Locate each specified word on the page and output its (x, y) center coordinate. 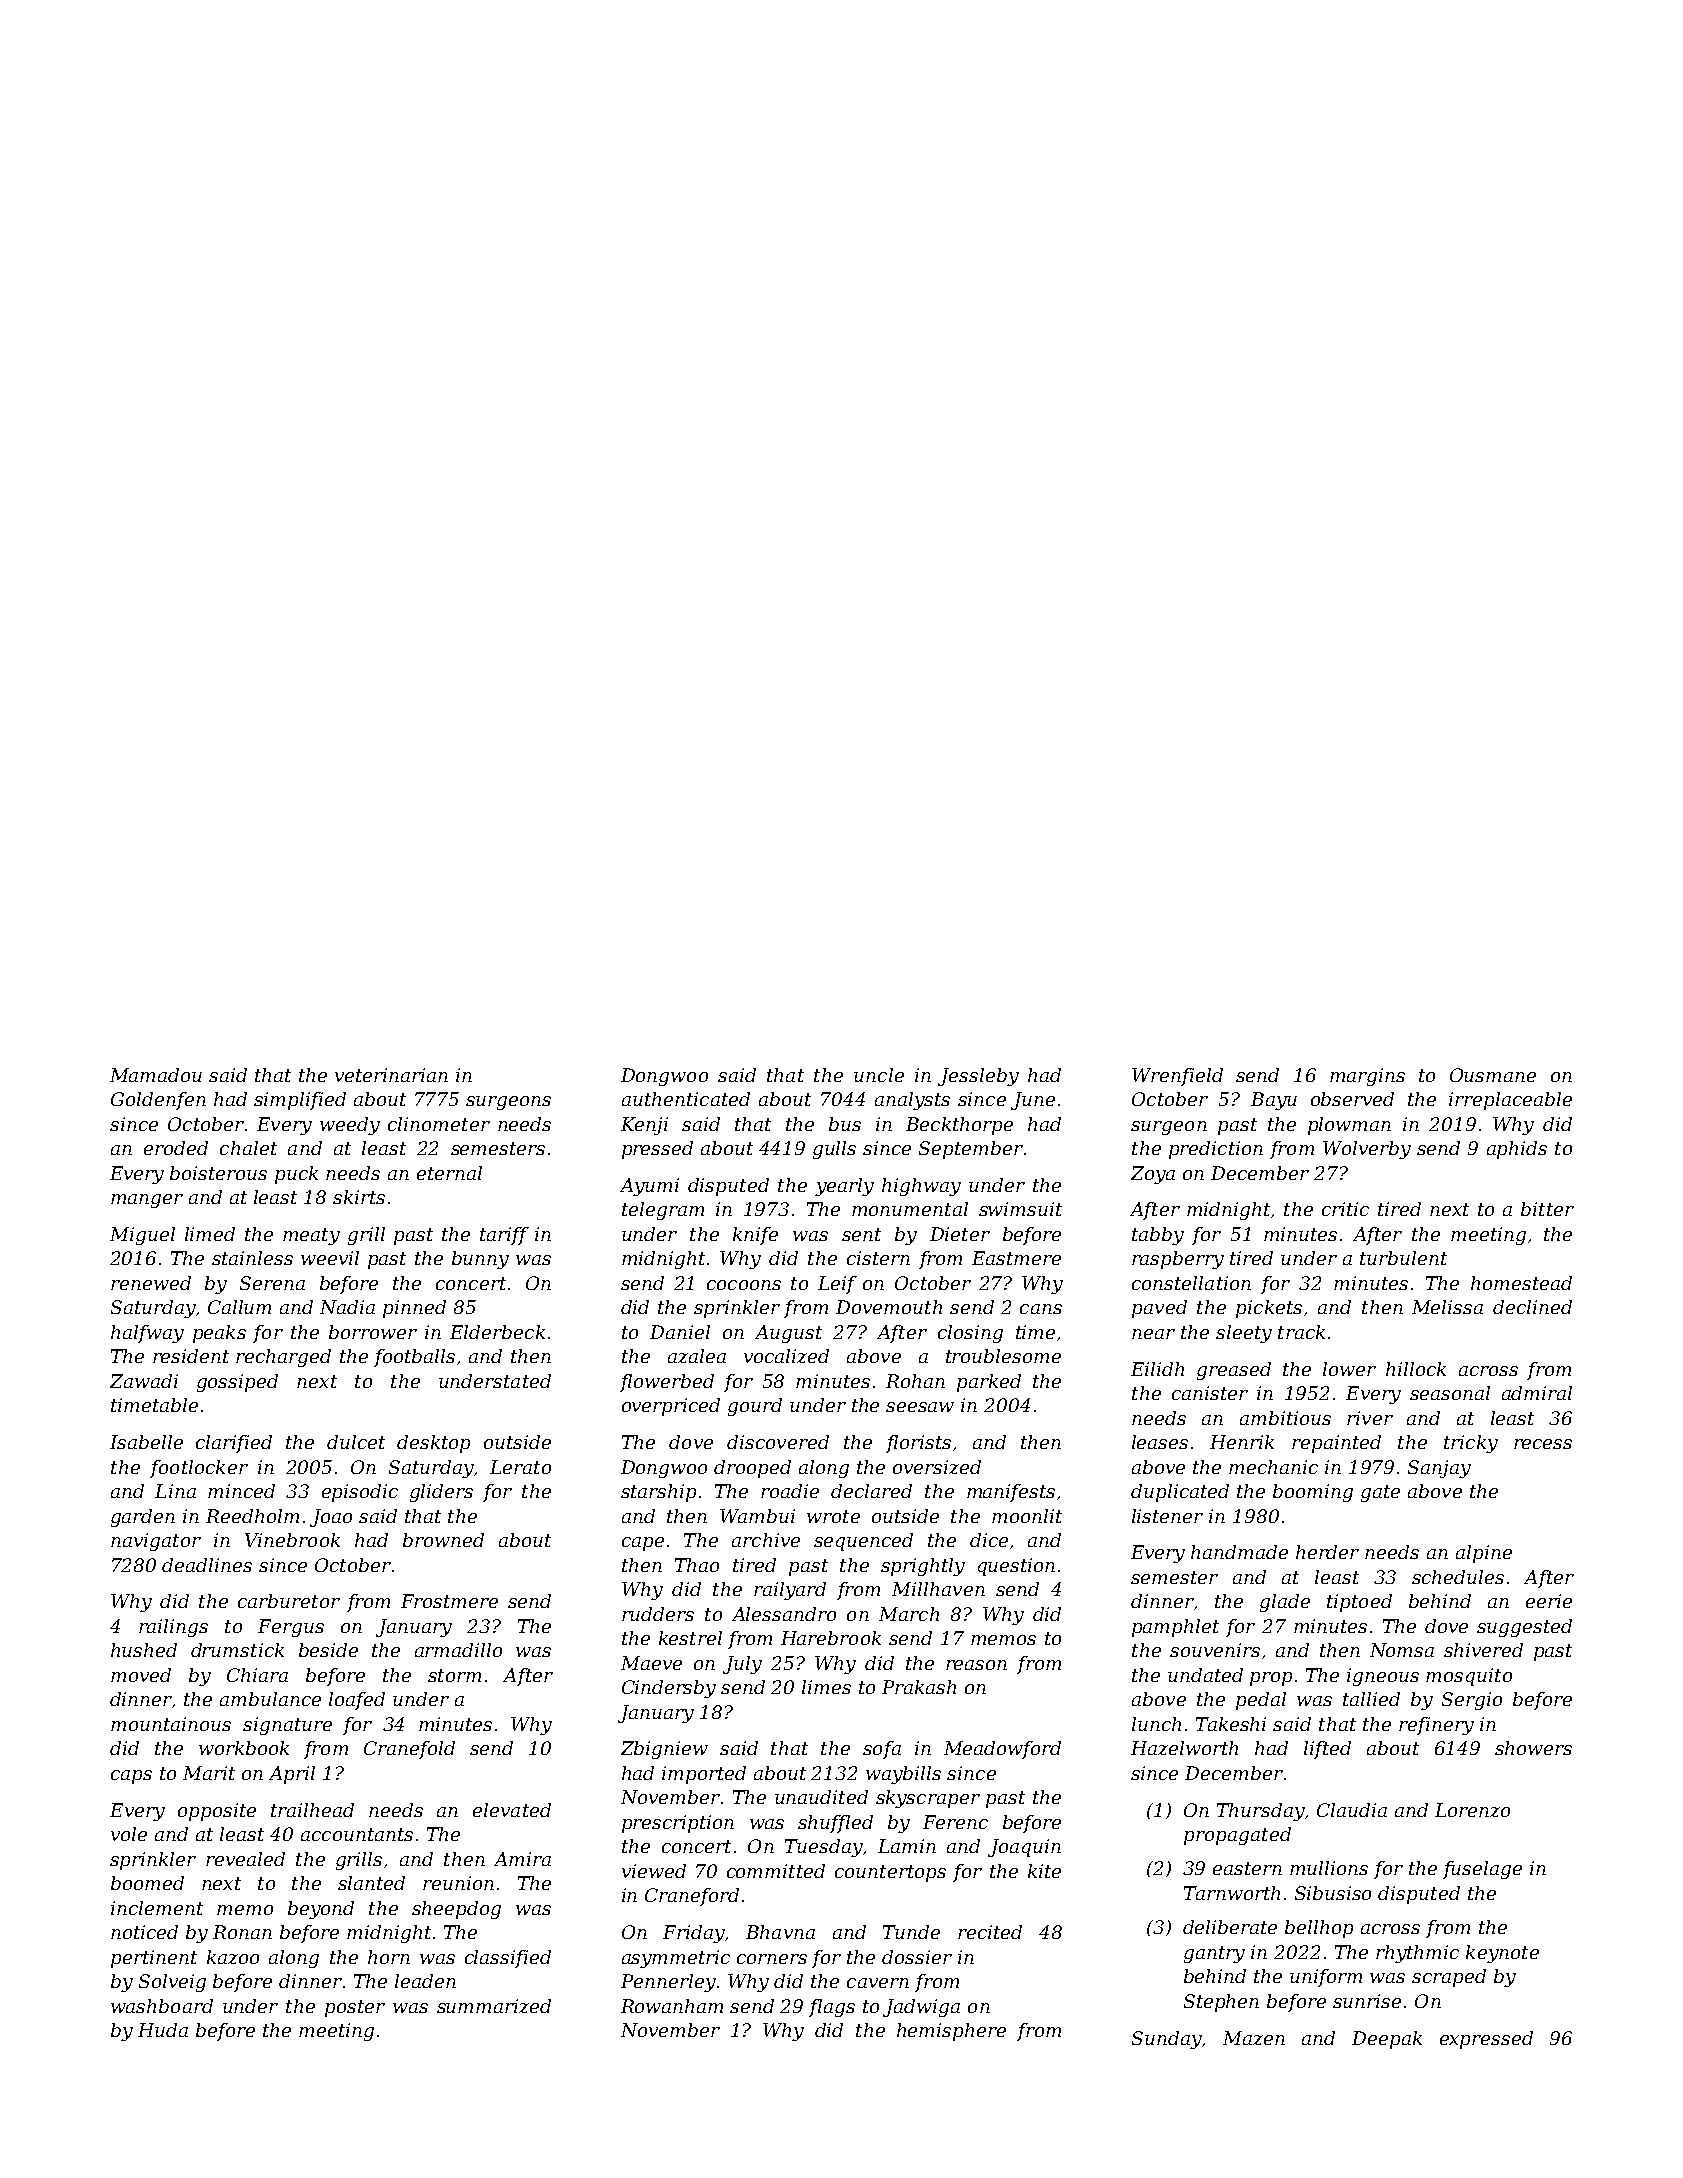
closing (970, 1334)
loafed (357, 1701)
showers (1533, 1748)
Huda (163, 2030)
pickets (1269, 1309)
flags (832, 2008)
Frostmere (449, 1601)
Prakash (919, 1687)
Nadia (347, 1307)
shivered (1483, 1650)
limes (826, 1687)
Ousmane (1493, 1075)
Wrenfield (1177, 1077)
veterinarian (391, 1075)
